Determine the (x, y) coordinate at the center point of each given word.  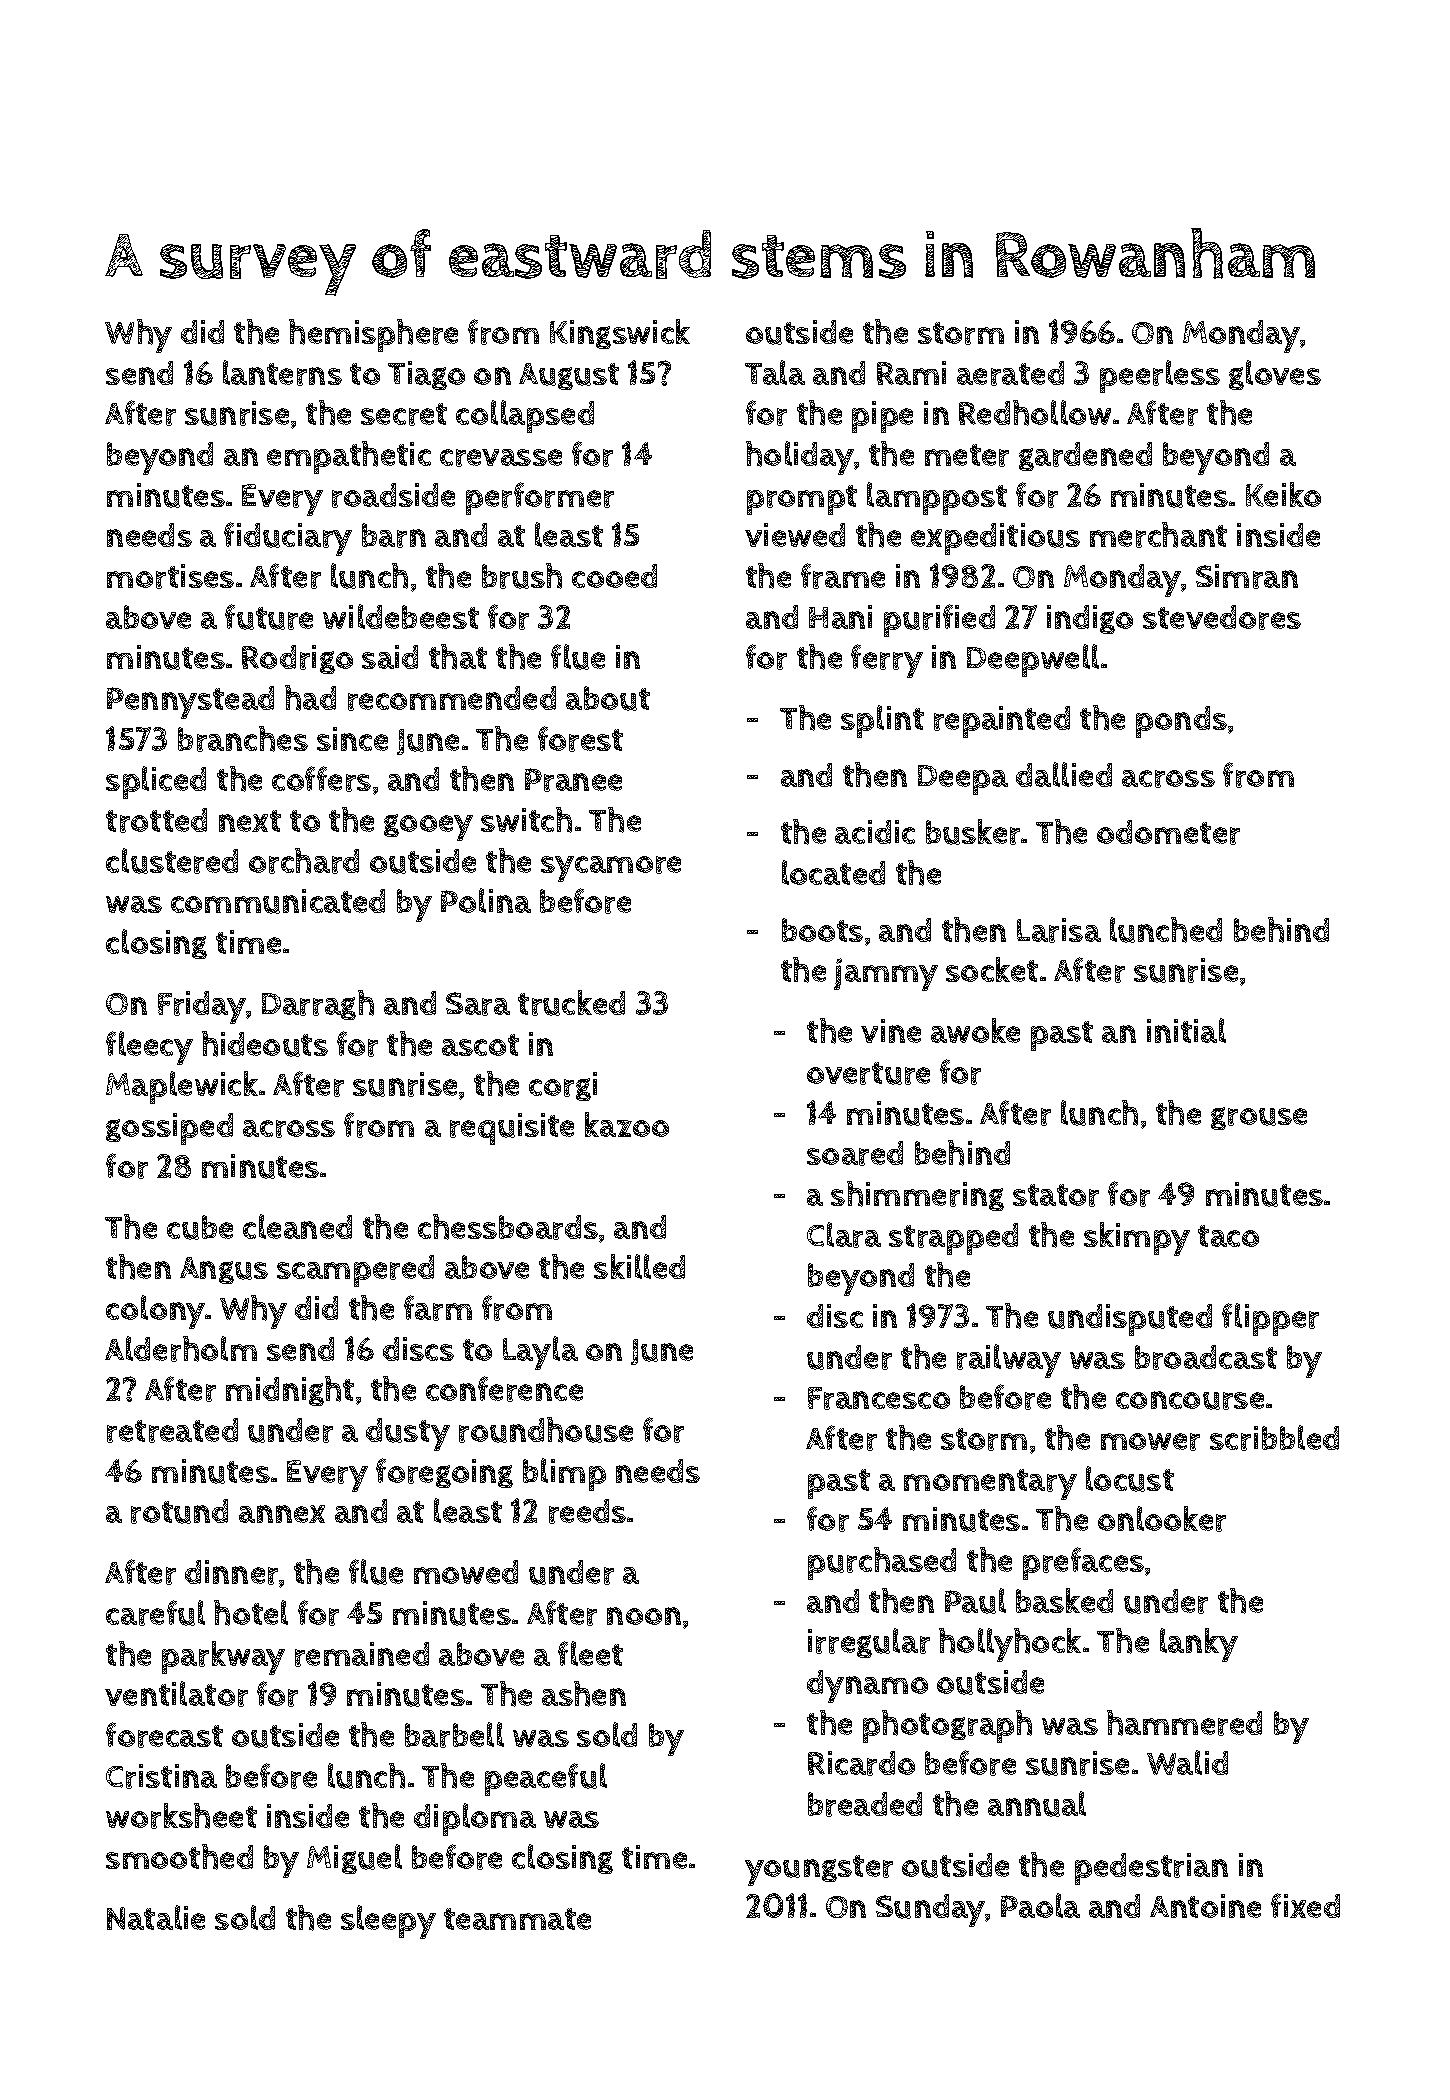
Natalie (156, 1917)
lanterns (282, 373)
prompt (802, 500)
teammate (517, 1919)
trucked (571, 1003)
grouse (1259, 1118)
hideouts (265, 1044)
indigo (1090, 619)
